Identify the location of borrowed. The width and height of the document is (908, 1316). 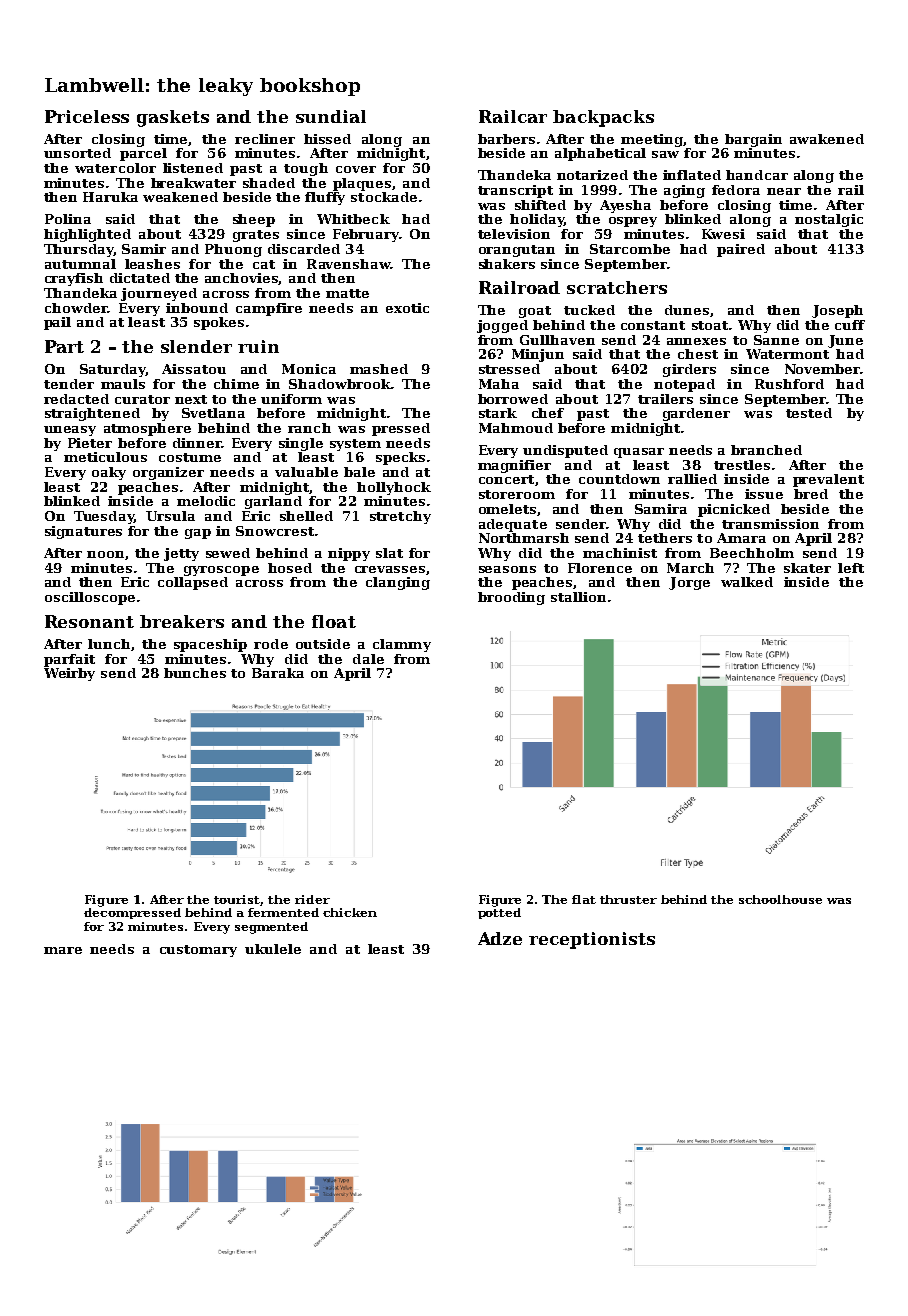
(513, 399).
